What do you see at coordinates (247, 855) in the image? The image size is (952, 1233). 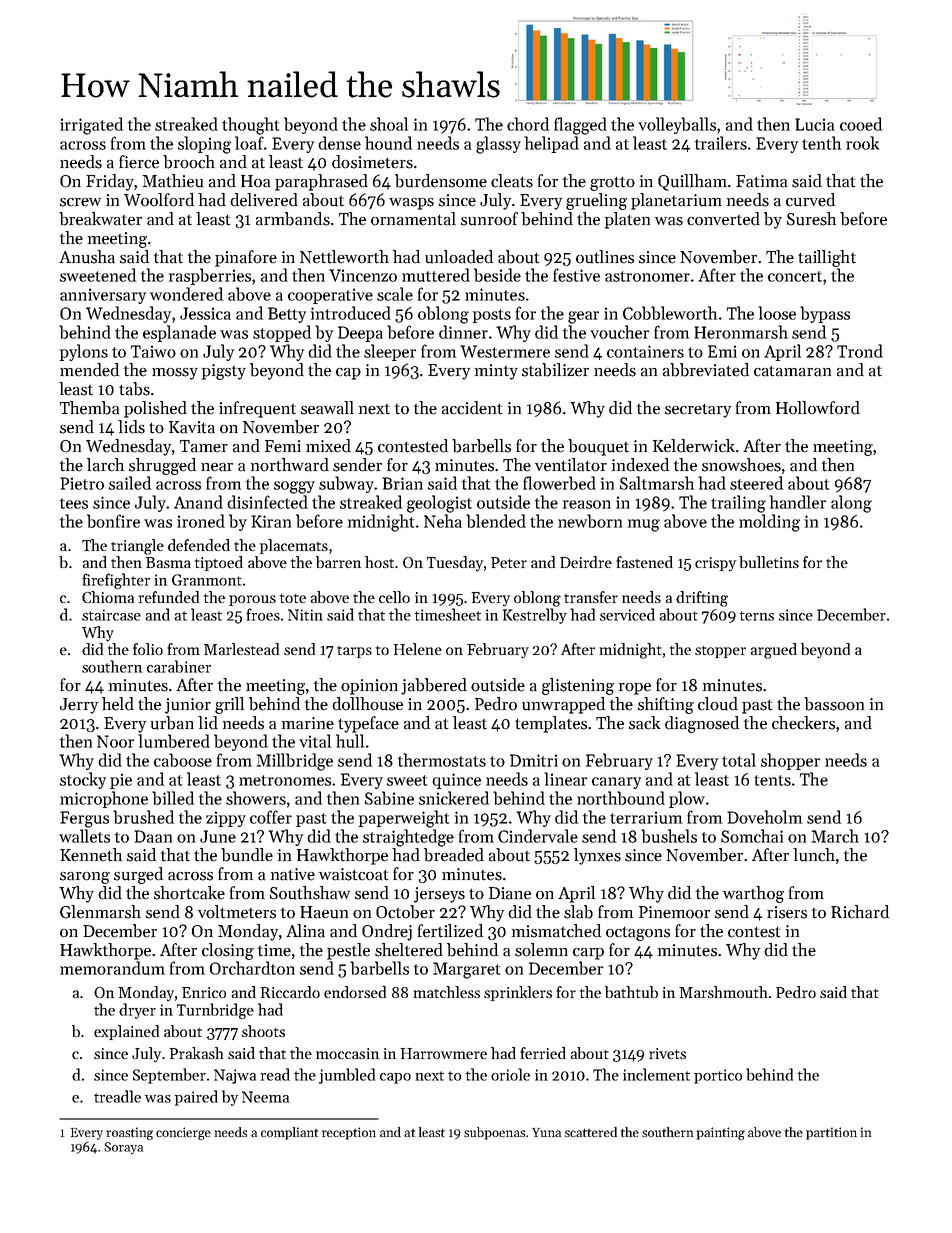 I see `bundle` at bounding box center [247, 855].
